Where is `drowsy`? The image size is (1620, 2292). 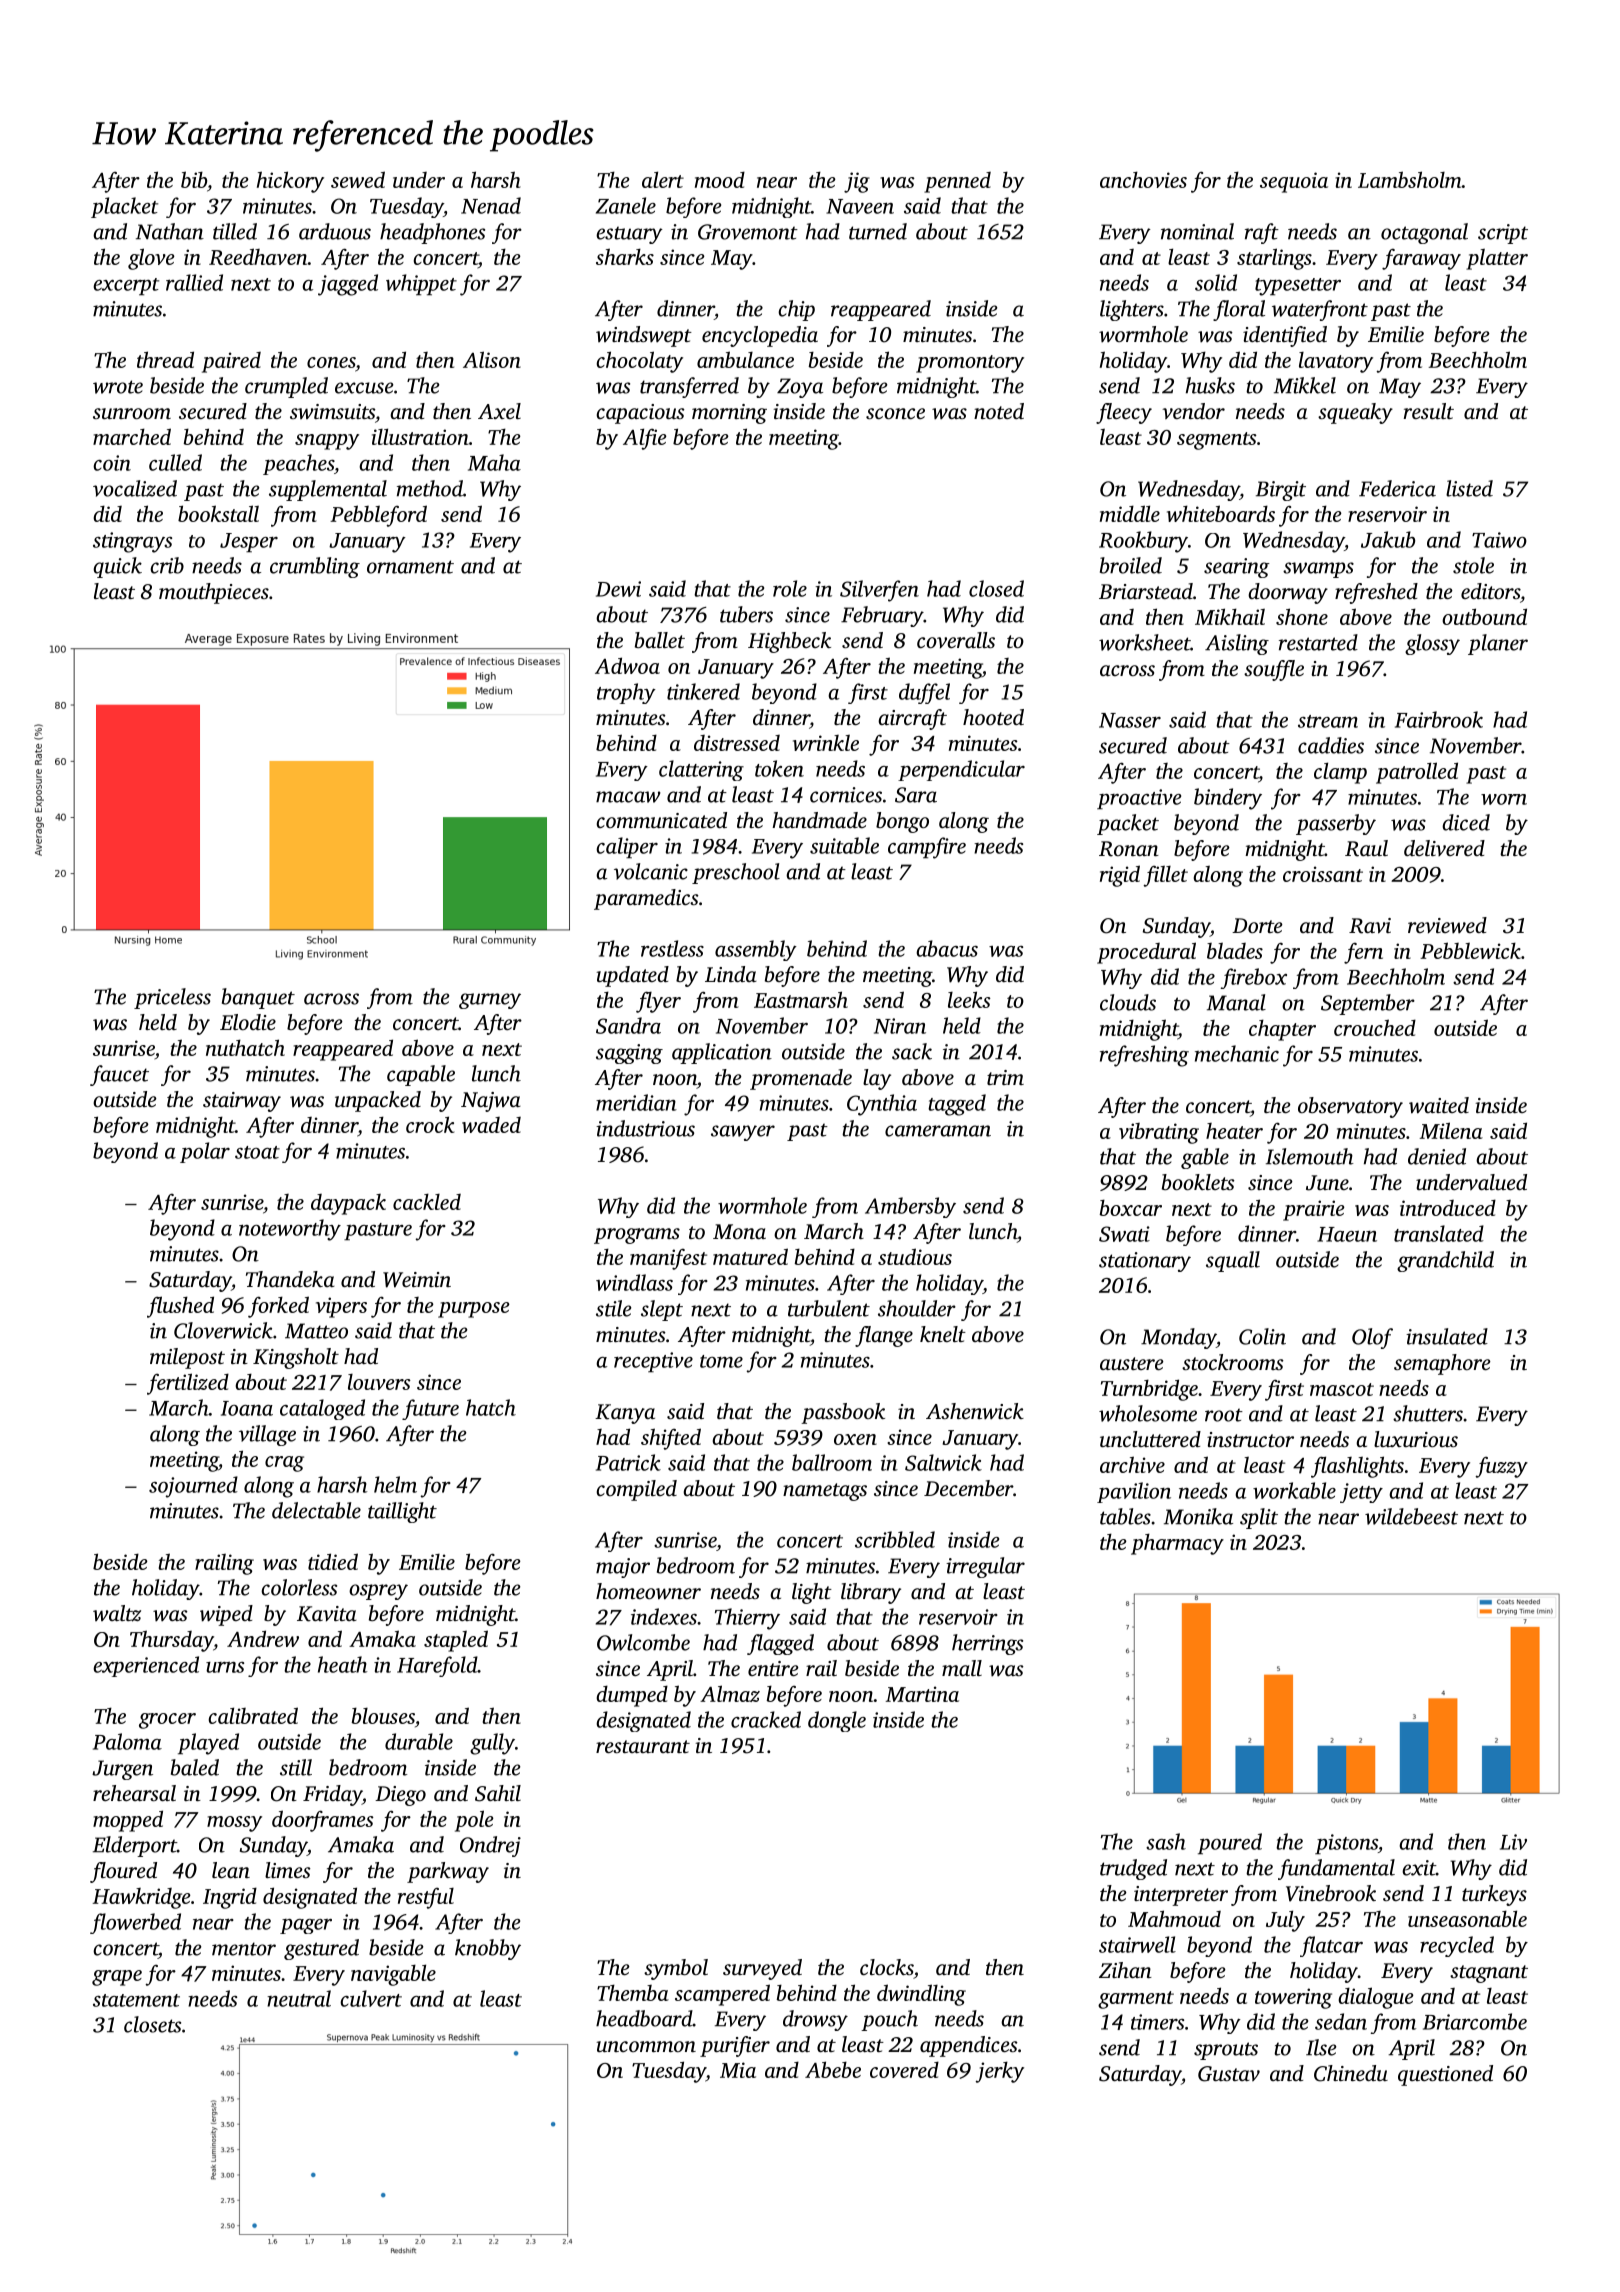 drowsy is located at coordinates (815, 2020).
